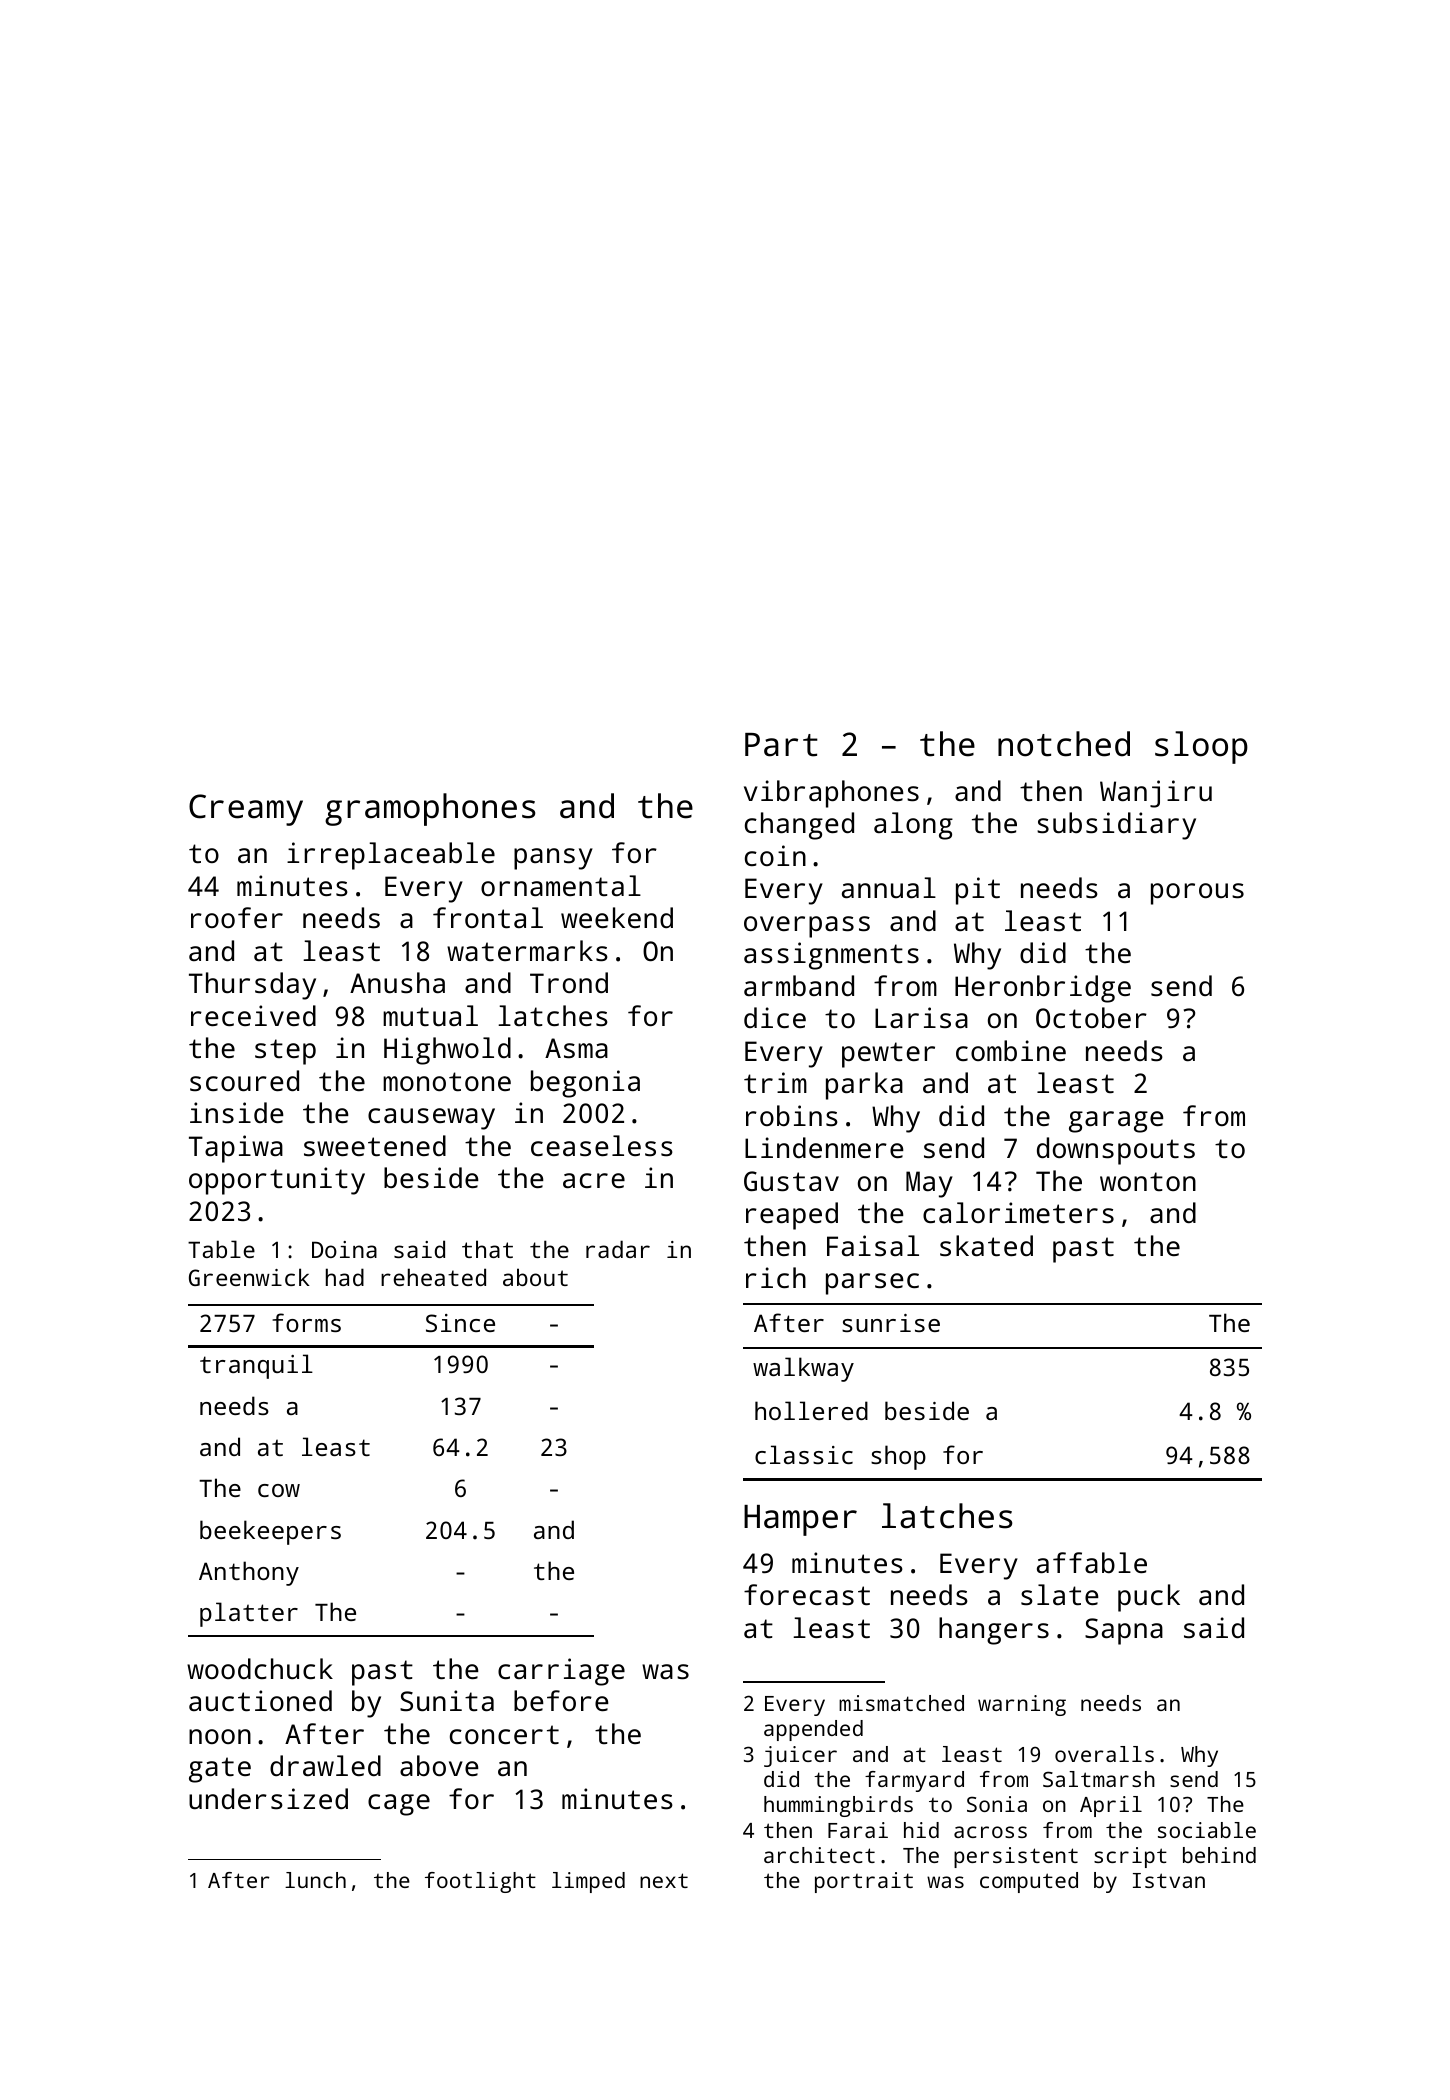 This screenshot has width=1450, height=2100. I want to click on pewter, so click(888, 1055).
